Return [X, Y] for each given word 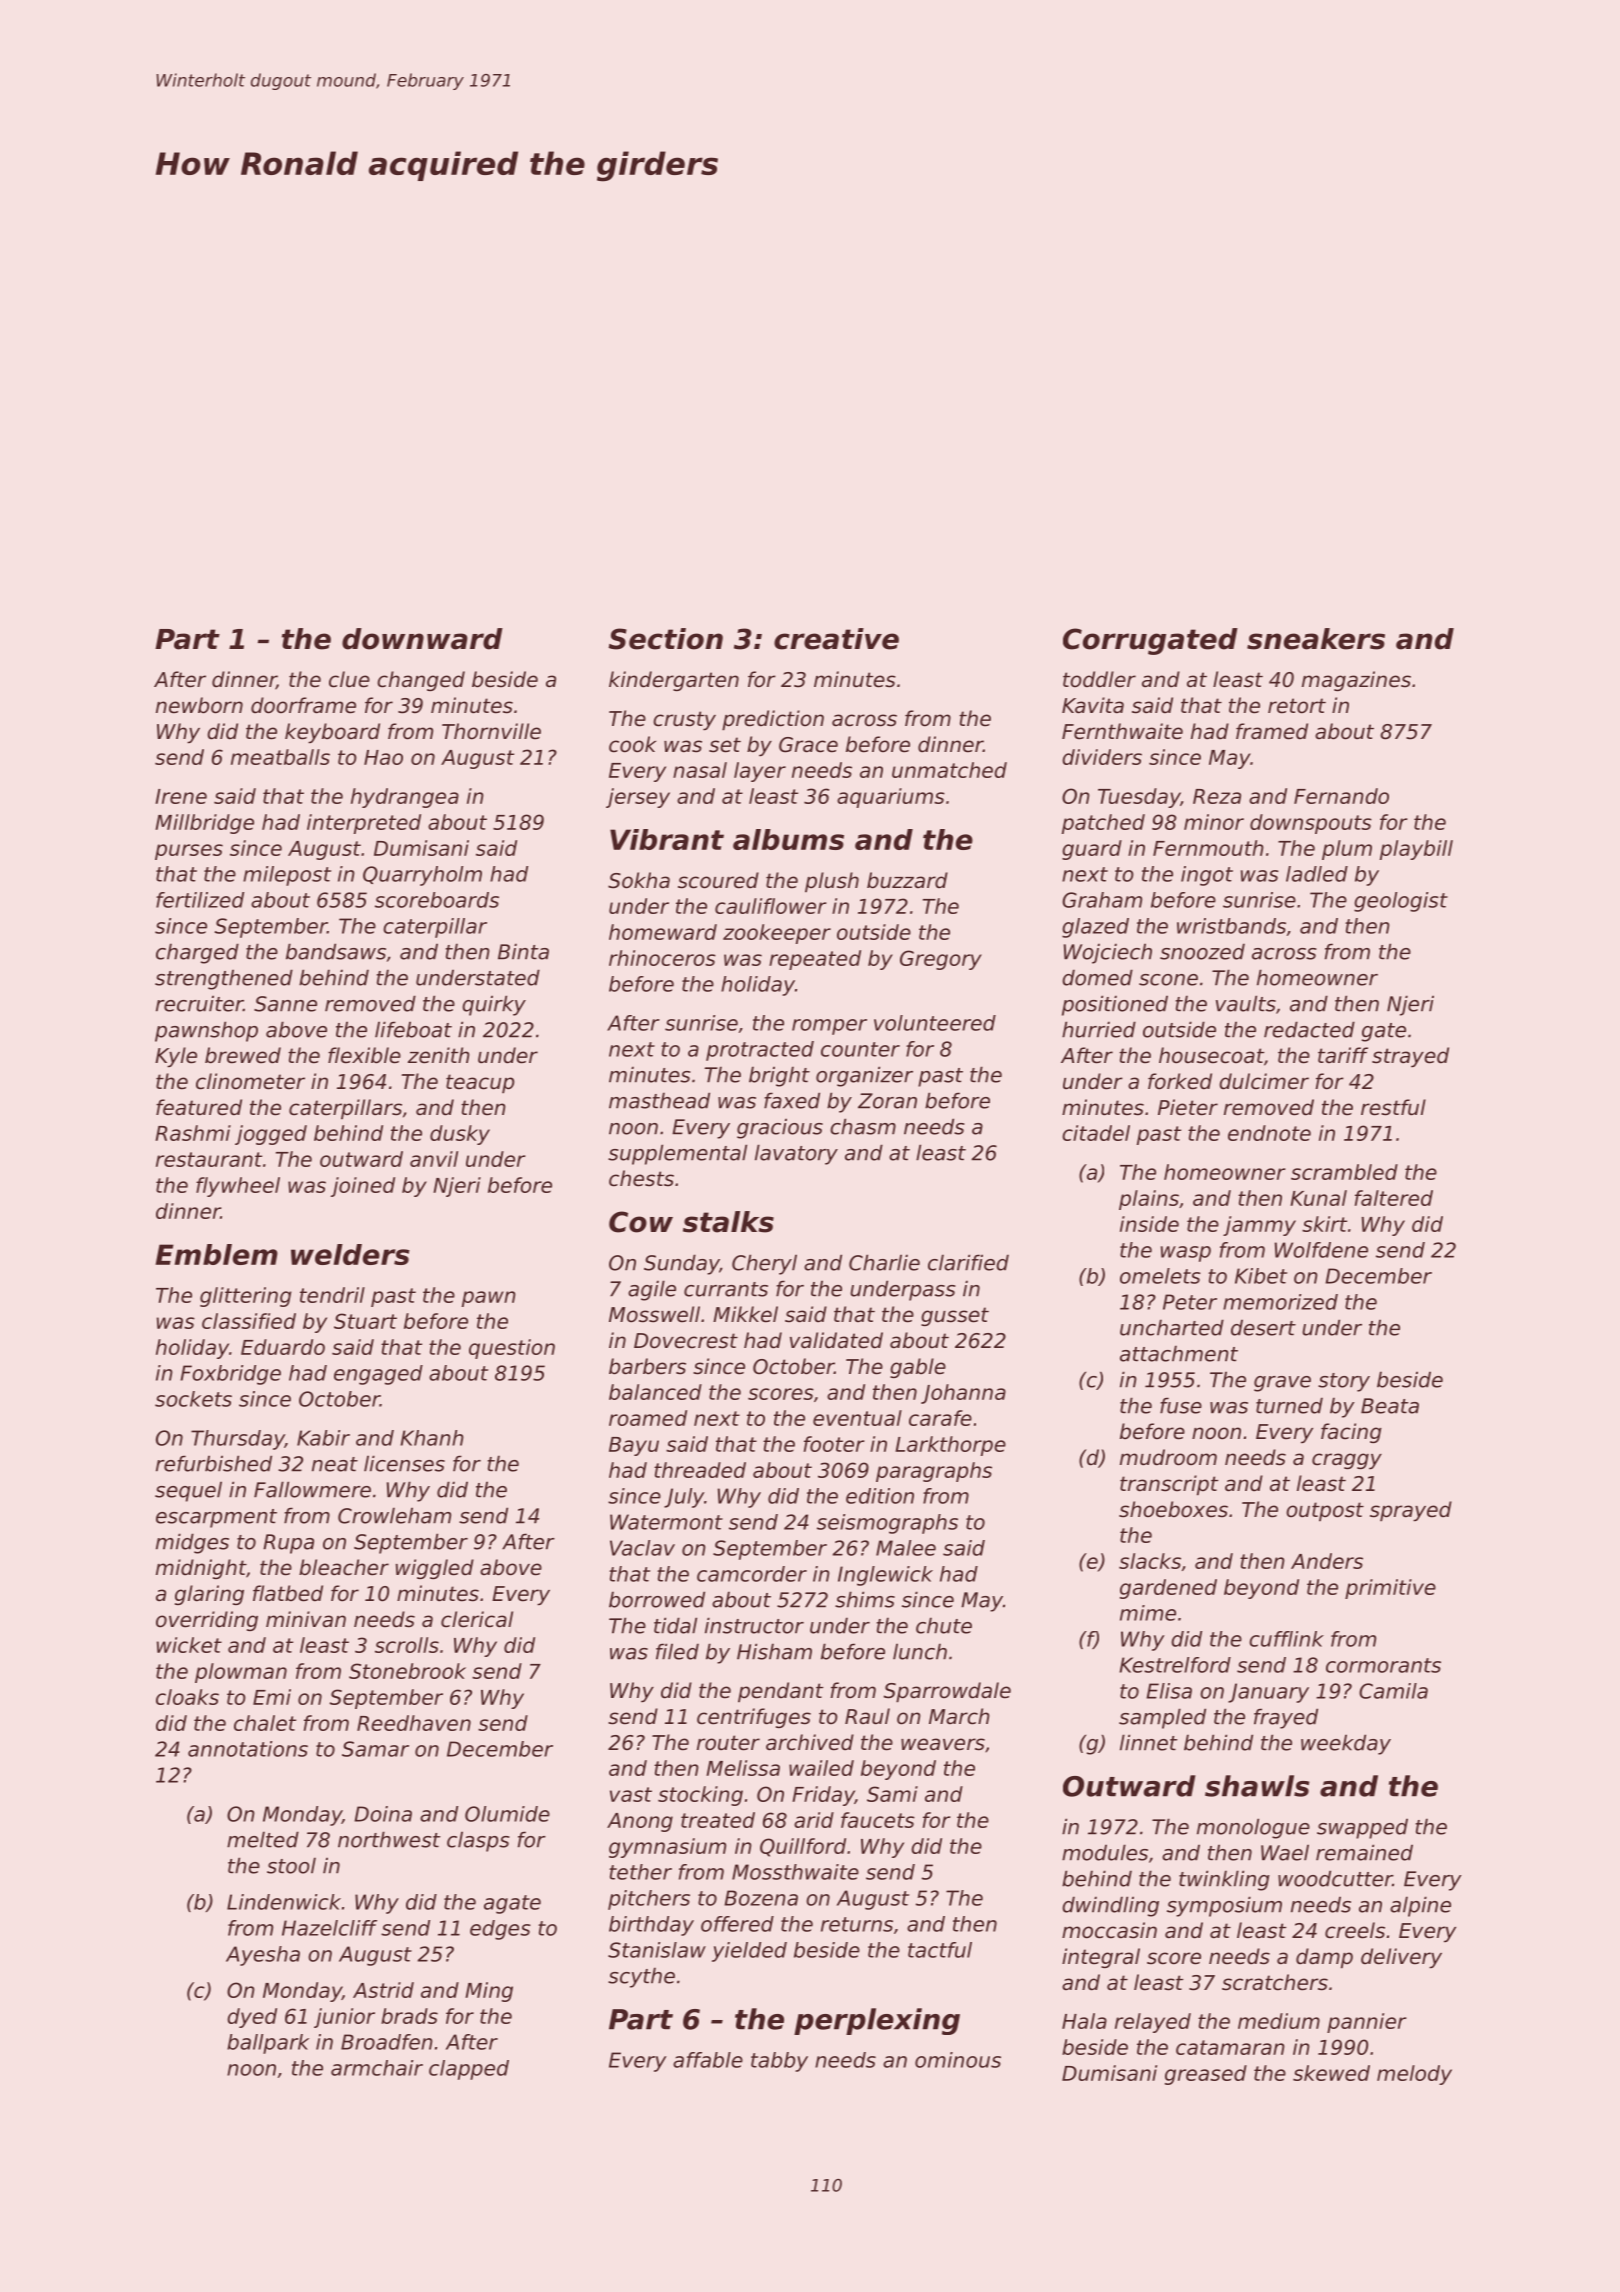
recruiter [199, 1003]
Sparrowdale [947, 1692]
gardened [1168, 1589]
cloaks [187, 1697]
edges [500, 1930]
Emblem [216, 1254]
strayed [1410, 1057]
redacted [1309, 1029]
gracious [780, 1128]
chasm [863, 1126]
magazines [1356, 681]
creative [836, 639]
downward [422, 639]
